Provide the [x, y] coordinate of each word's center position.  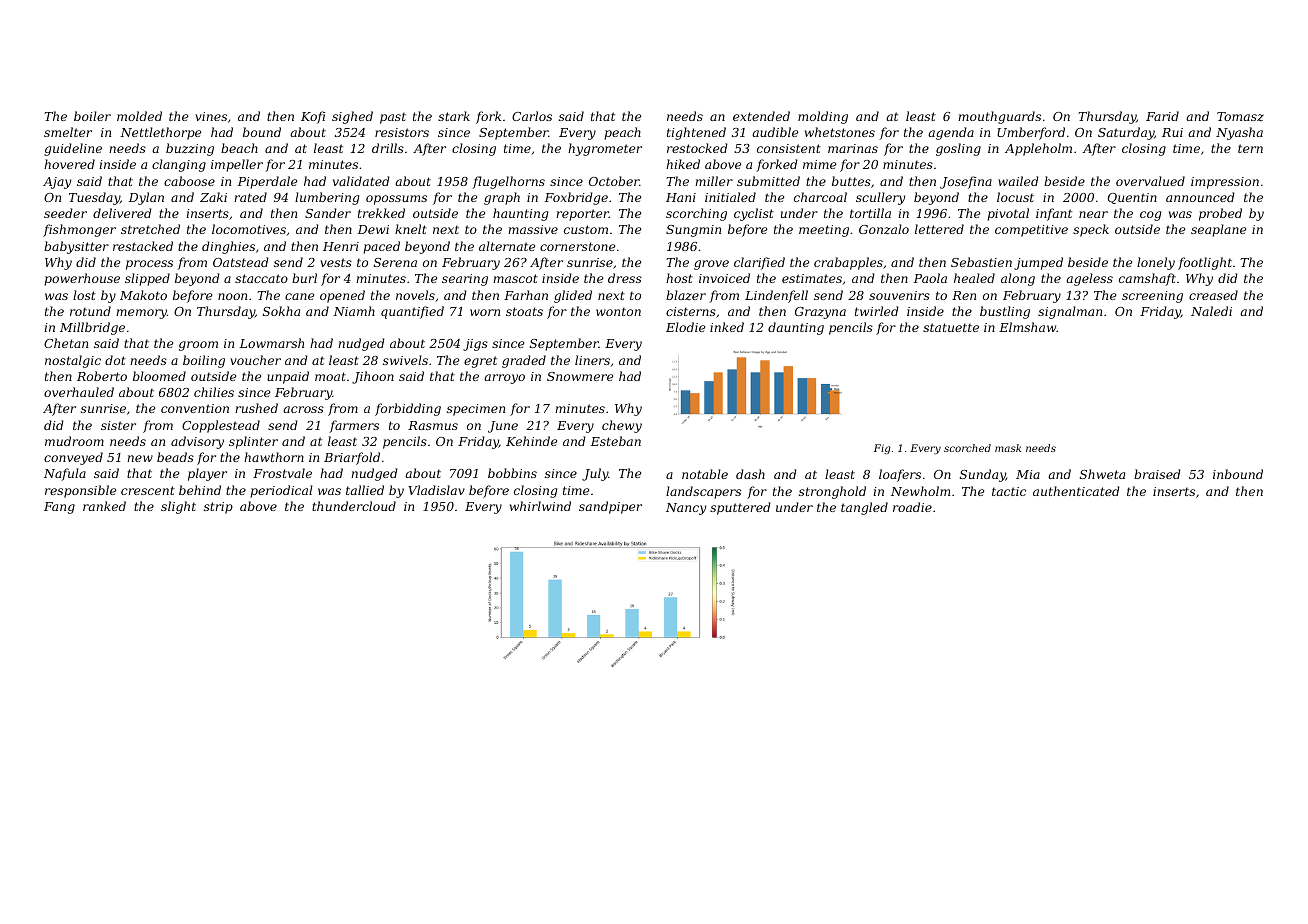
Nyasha [1239, 133]
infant [1054, 214]
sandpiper [610, 507]
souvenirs [899, 295]
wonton [618, 311]
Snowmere [580, 376]
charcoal [820, 197]
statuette [951, 327]
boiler [92, 116]
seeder [65, 213]
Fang [59, 508]
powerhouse [82, 279]
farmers [354, 426]
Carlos [532, 116]
